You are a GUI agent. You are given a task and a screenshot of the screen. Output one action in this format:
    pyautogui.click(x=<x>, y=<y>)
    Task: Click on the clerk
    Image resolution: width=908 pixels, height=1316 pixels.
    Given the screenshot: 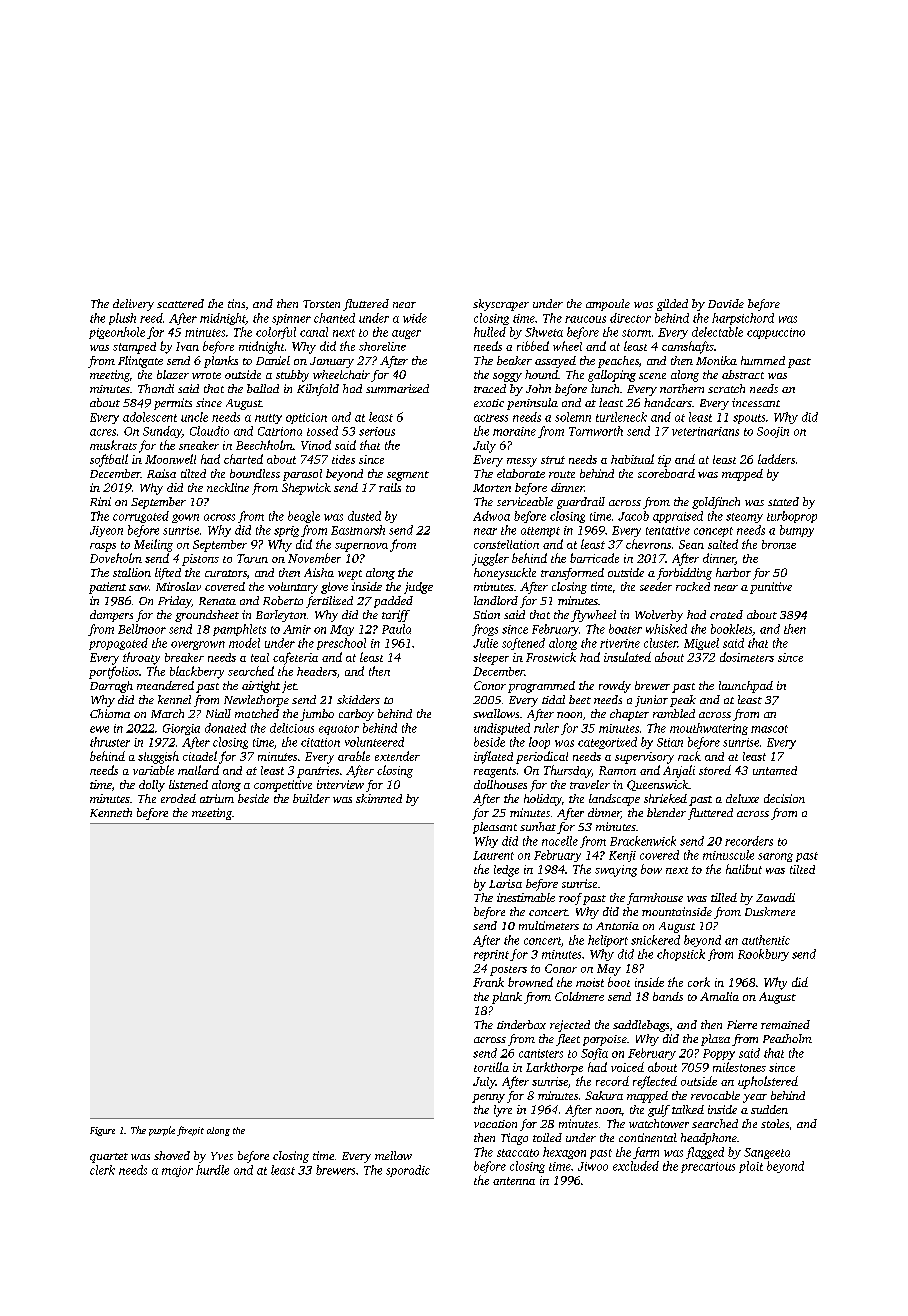 What is the action you would take?
    pyautogui.click(x=102, y=1170)
